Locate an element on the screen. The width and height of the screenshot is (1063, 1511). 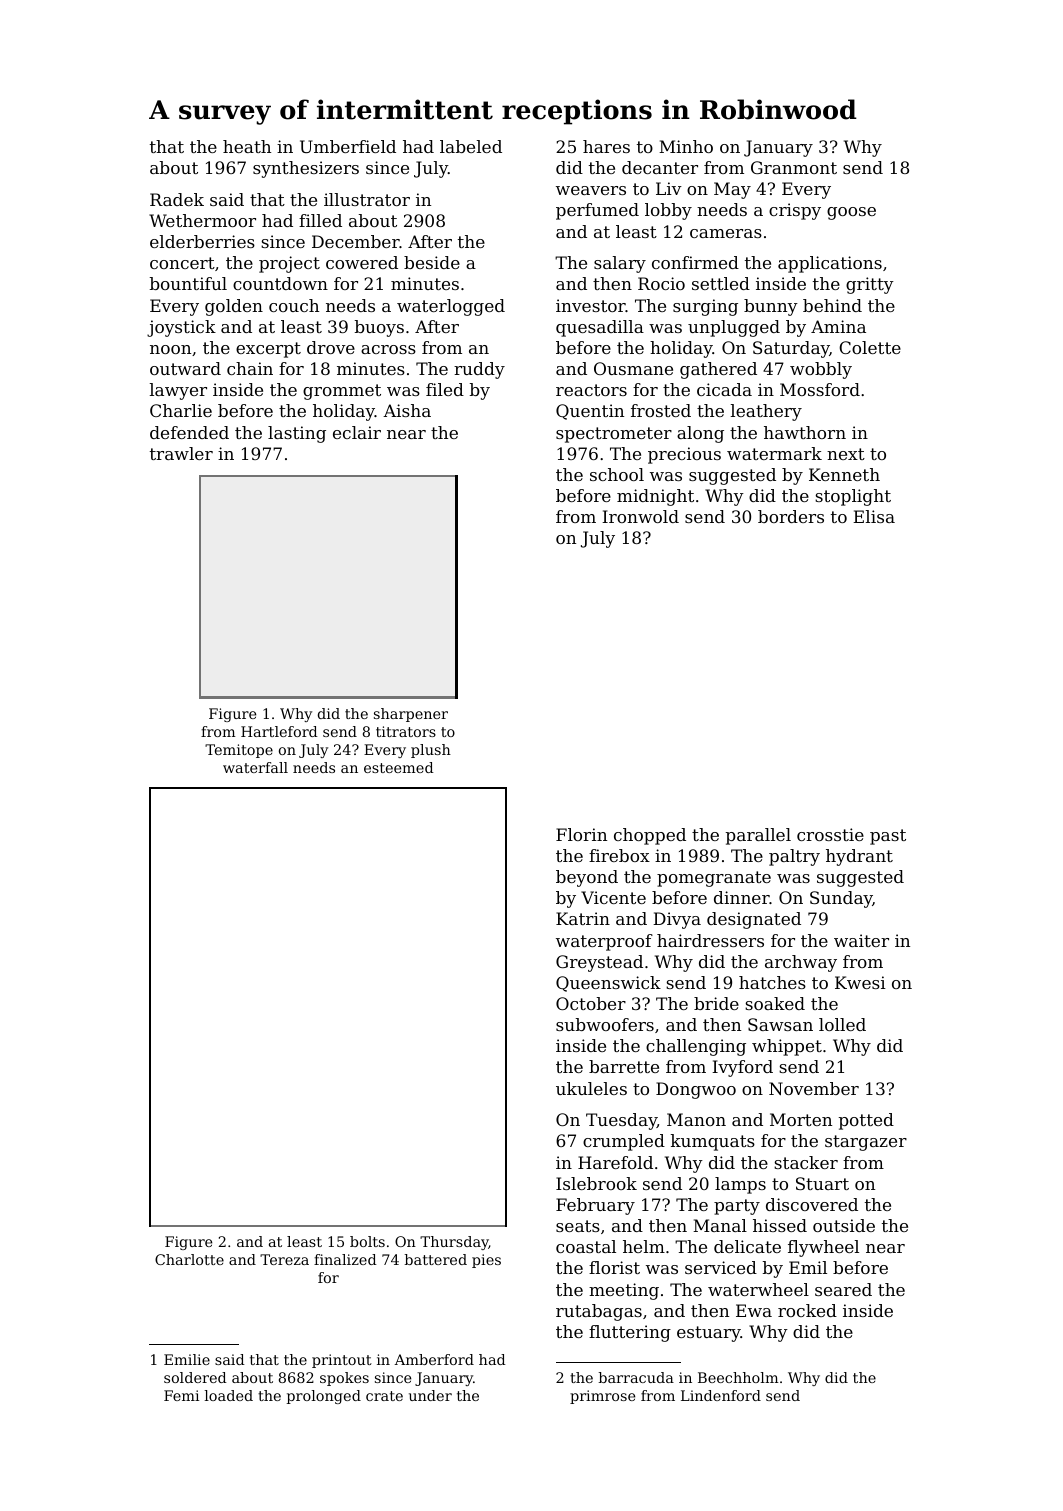
hawthorn is located at coordinates (805, 432).
